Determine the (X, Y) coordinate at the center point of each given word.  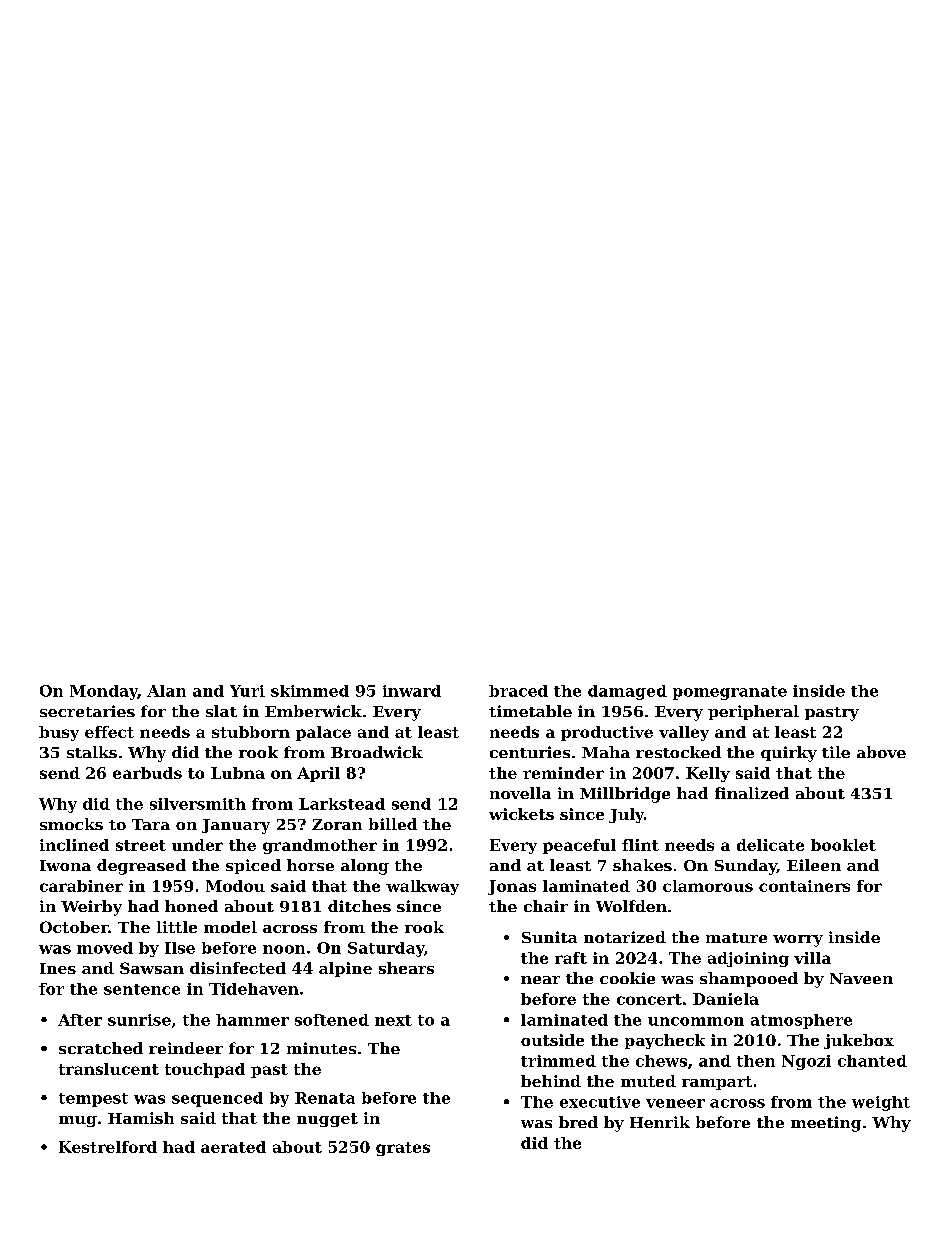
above (881, 752)
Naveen (861, 978)
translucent (109, 1069)
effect (109, 732)
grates (403, 1149)
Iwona (65, 865)
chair (546, 906)
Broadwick (377, 752)
